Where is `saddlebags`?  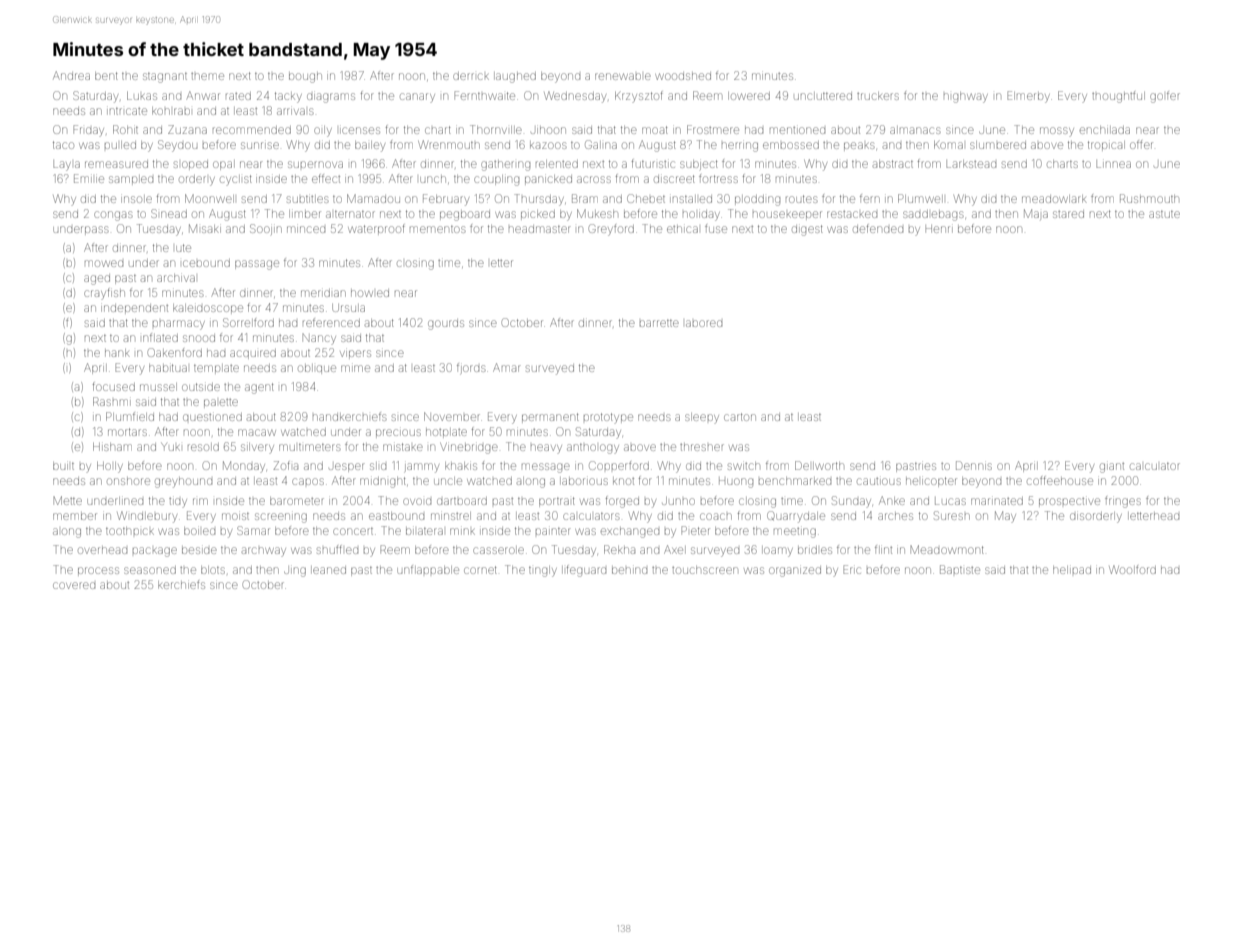 saddlebags is located at coordinates (933, 215).
